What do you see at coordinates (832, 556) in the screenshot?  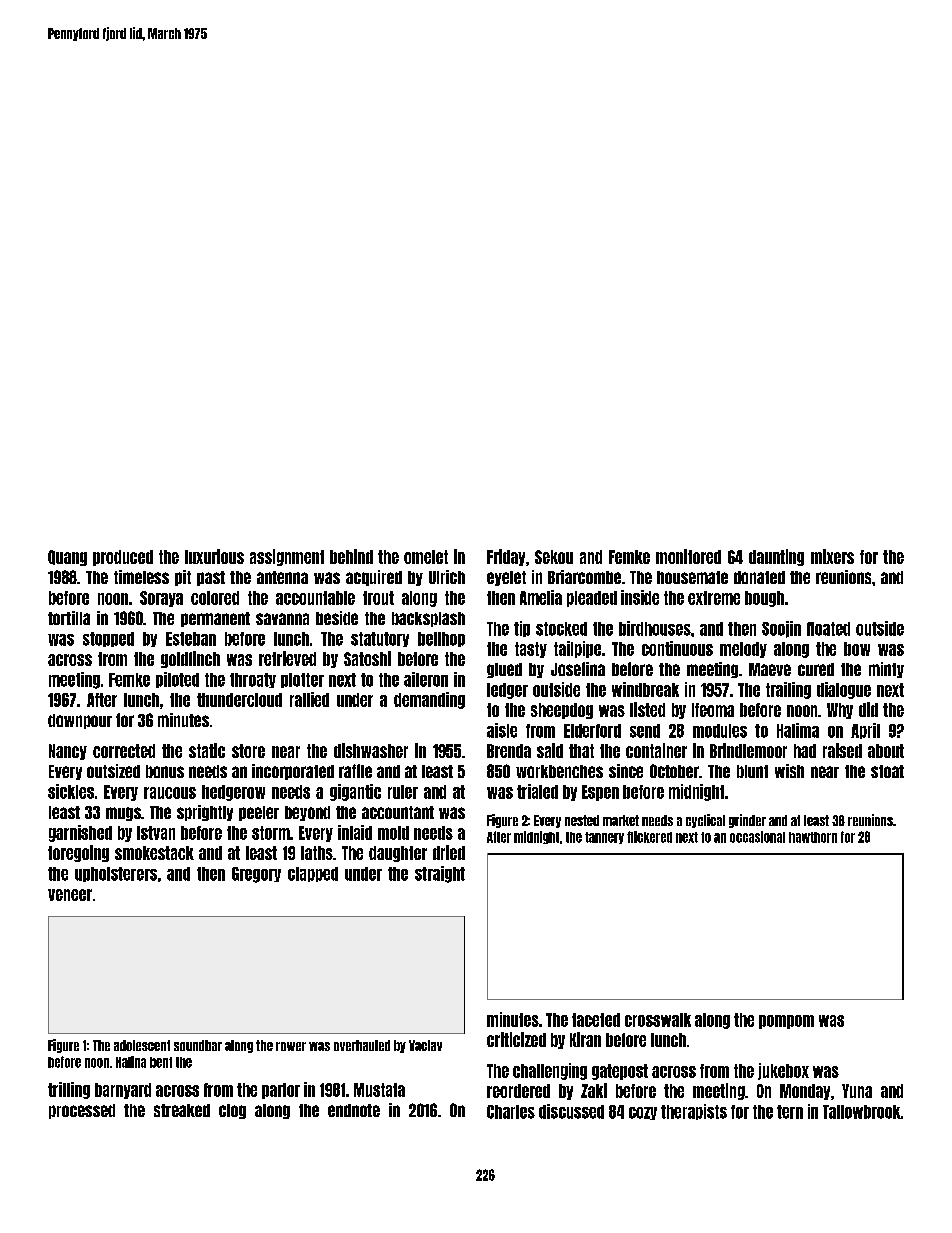 I see `mixers` at bounding box center [832, 556].
